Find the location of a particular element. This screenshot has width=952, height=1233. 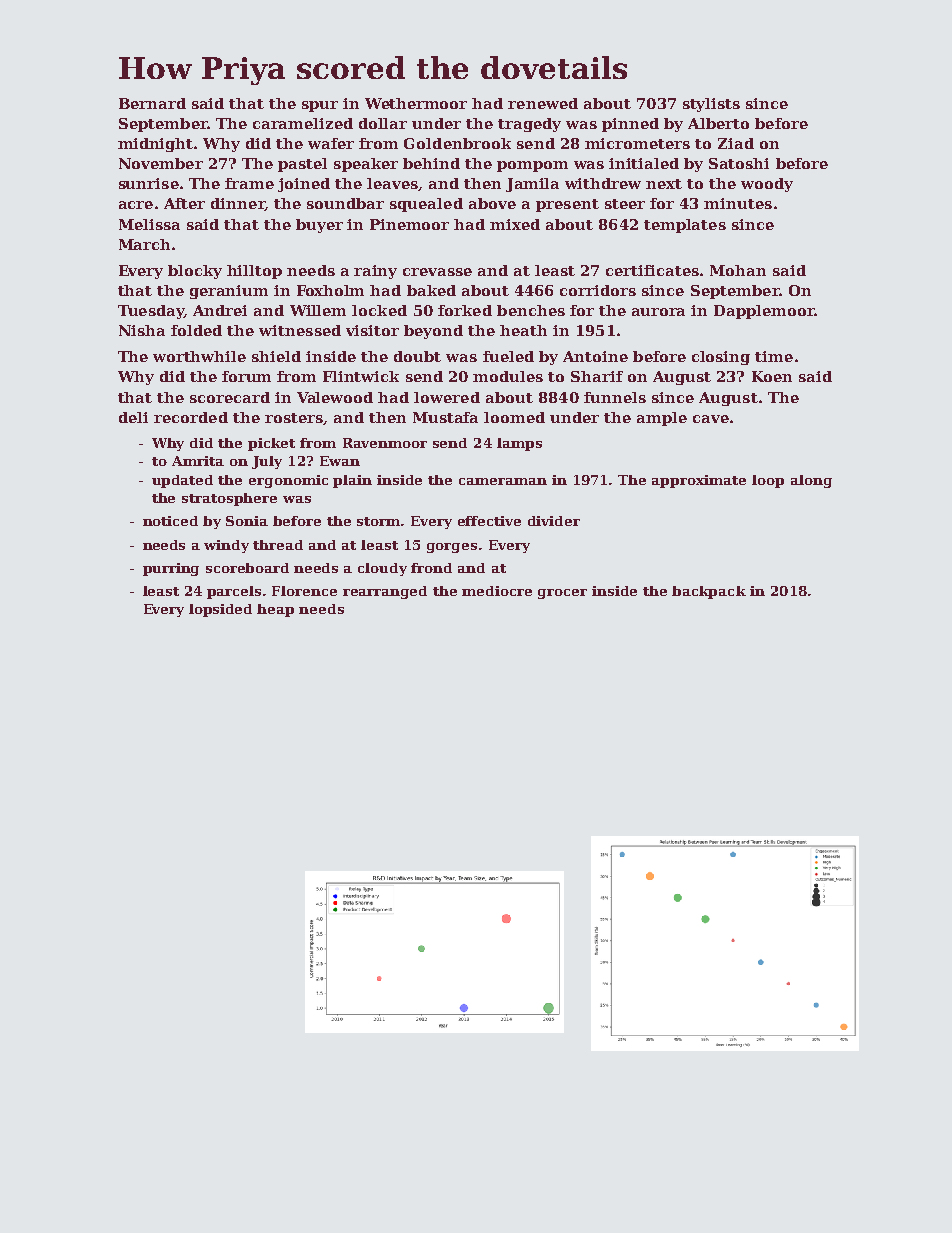

lopsided is located at coordinates (220, 610).
